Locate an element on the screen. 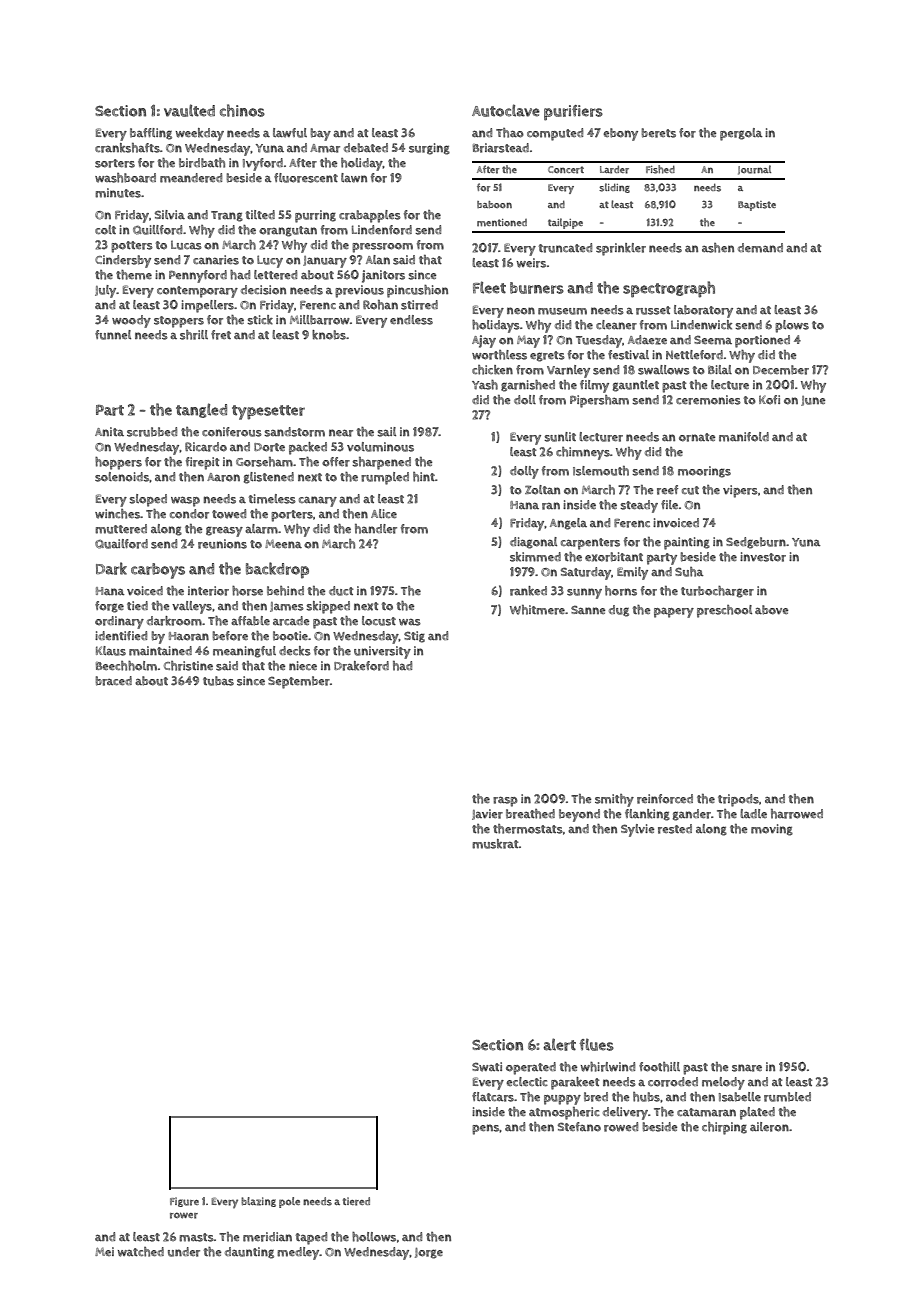 The width and height of the screenshot is (924, 1308). breathed is located at coordinates (530, 814).
